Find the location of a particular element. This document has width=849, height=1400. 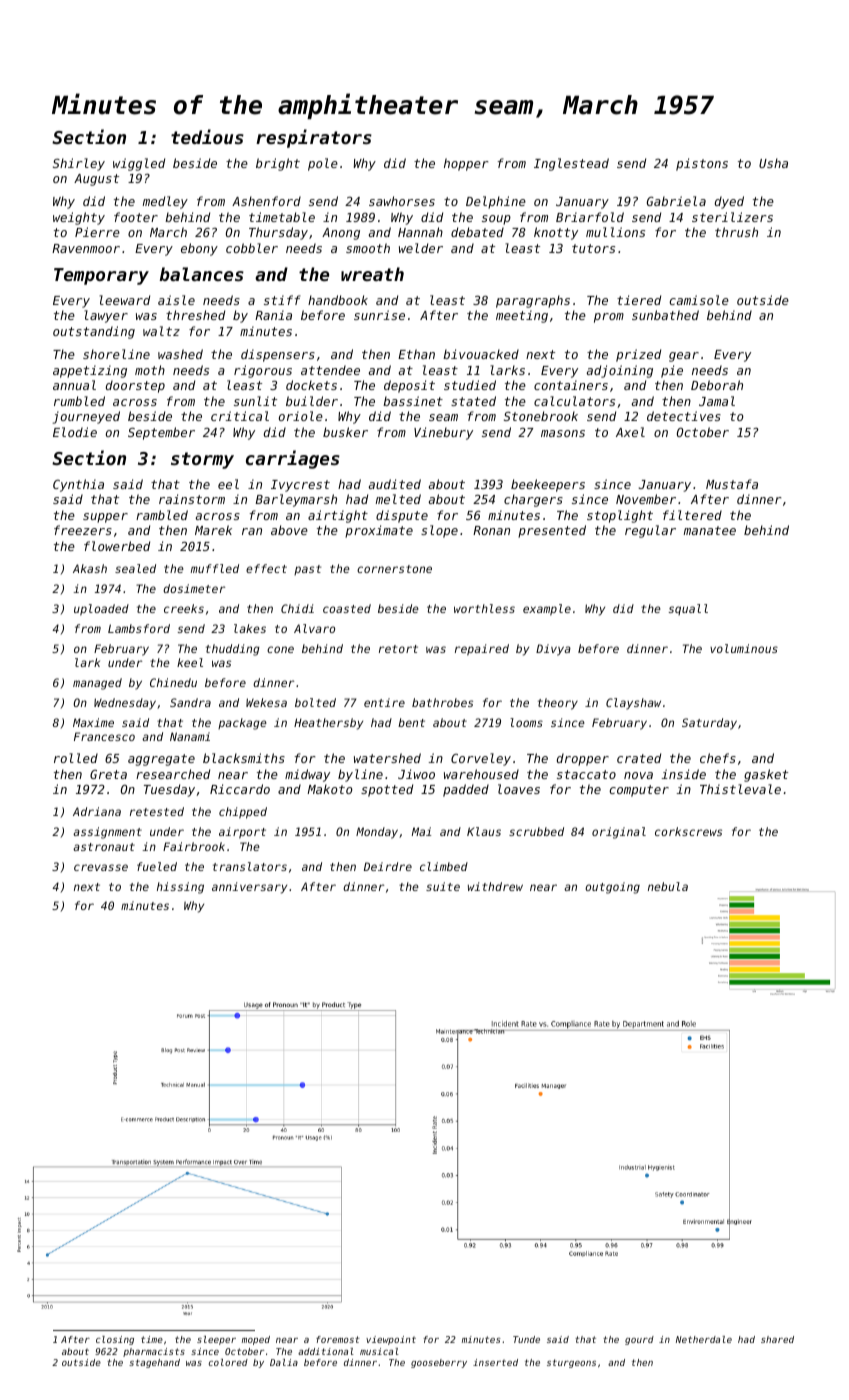

prized is located at coordinates (638, 355).
